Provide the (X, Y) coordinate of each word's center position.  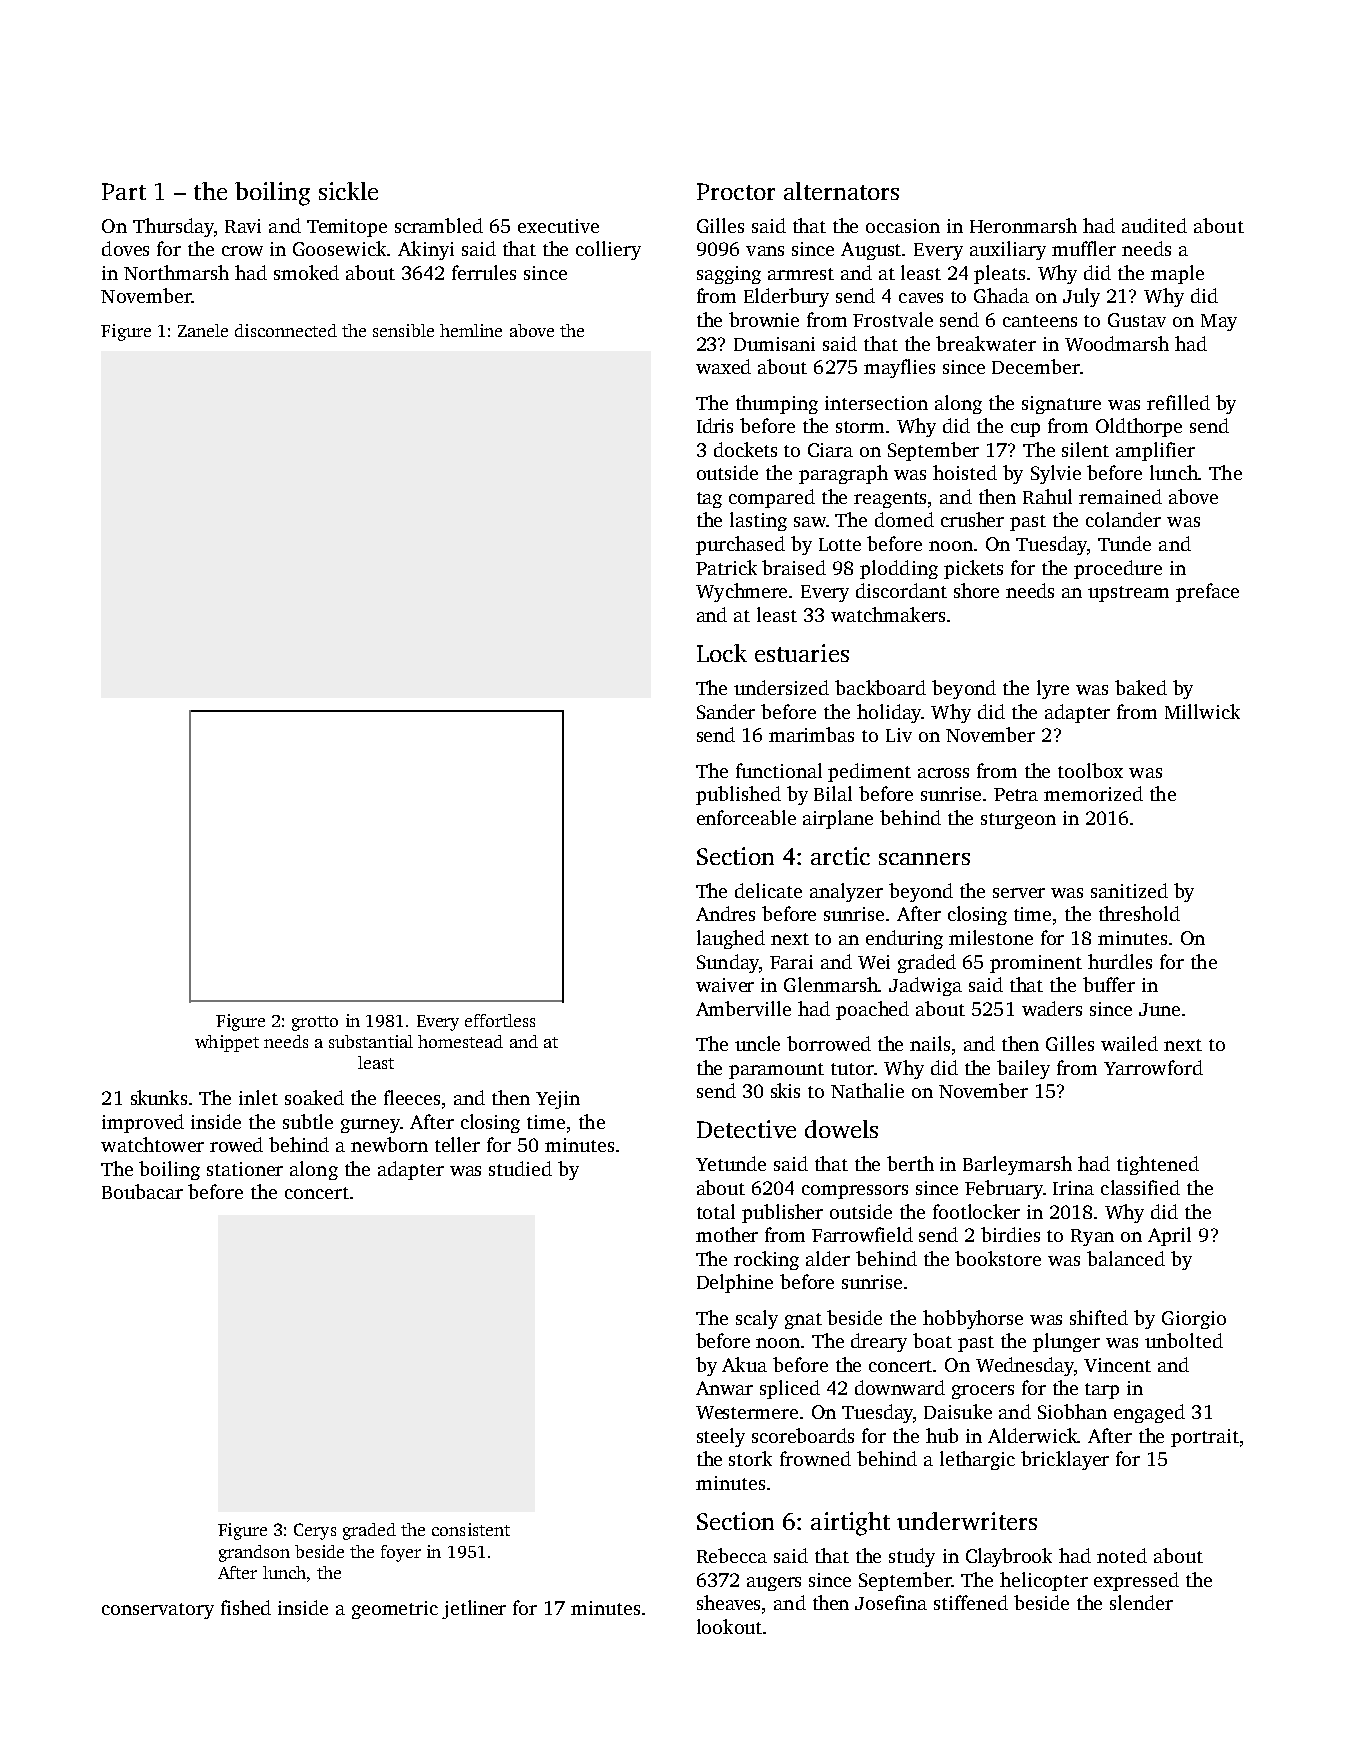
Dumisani (774, 344)
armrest (801, 274)
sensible (403, 330)
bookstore (998, 1258)
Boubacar (142, 1191)
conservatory (158, 1611)
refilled (1178, 402)
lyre (1053, 689)
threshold (1139, 913)
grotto (315, 1023)
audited (1154, 225)
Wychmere (741, 592)
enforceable (746, 817)
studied (520, 1168)
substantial (371, 1041)
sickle (348, 191)
